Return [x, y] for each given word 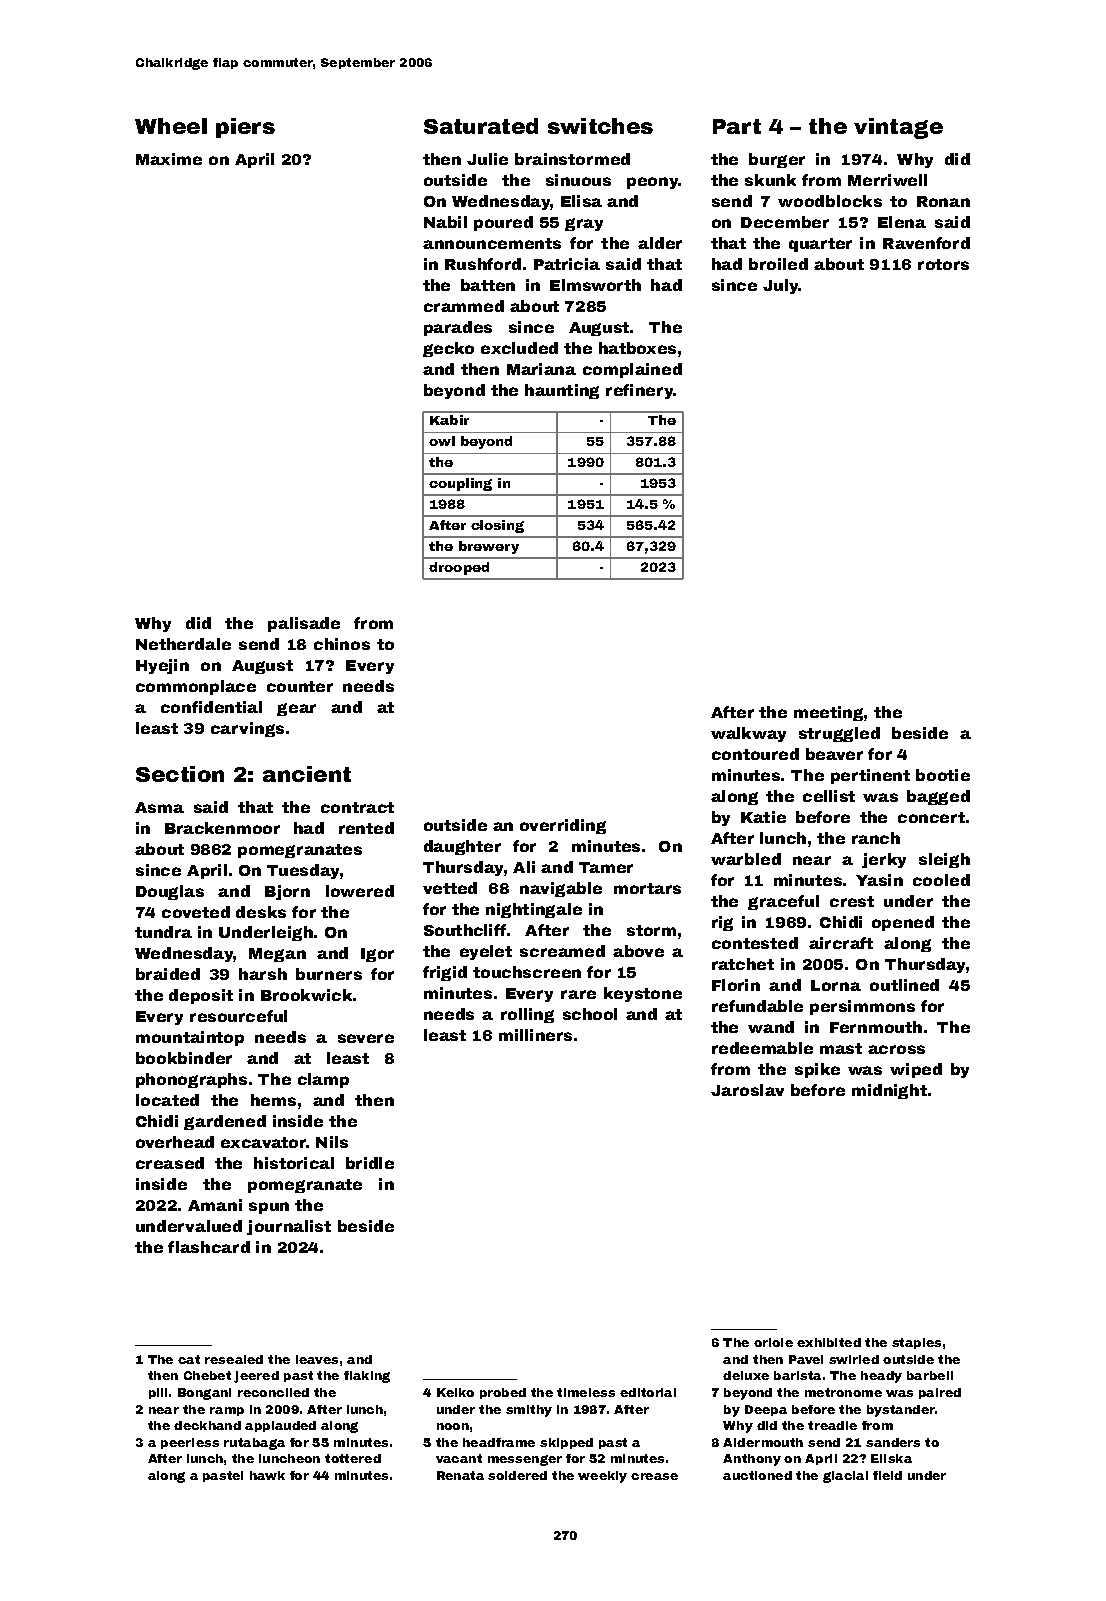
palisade [304, 624]
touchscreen [527, 972]
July [781, 286]
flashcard [209, 1247]
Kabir [449, 420]
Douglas [170, 892]
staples [916, 1343]
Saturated [481, 126]
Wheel [171, 126]
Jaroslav [747, 1090]
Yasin [879, 880]
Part [737, 126]
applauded [280, 1426]
